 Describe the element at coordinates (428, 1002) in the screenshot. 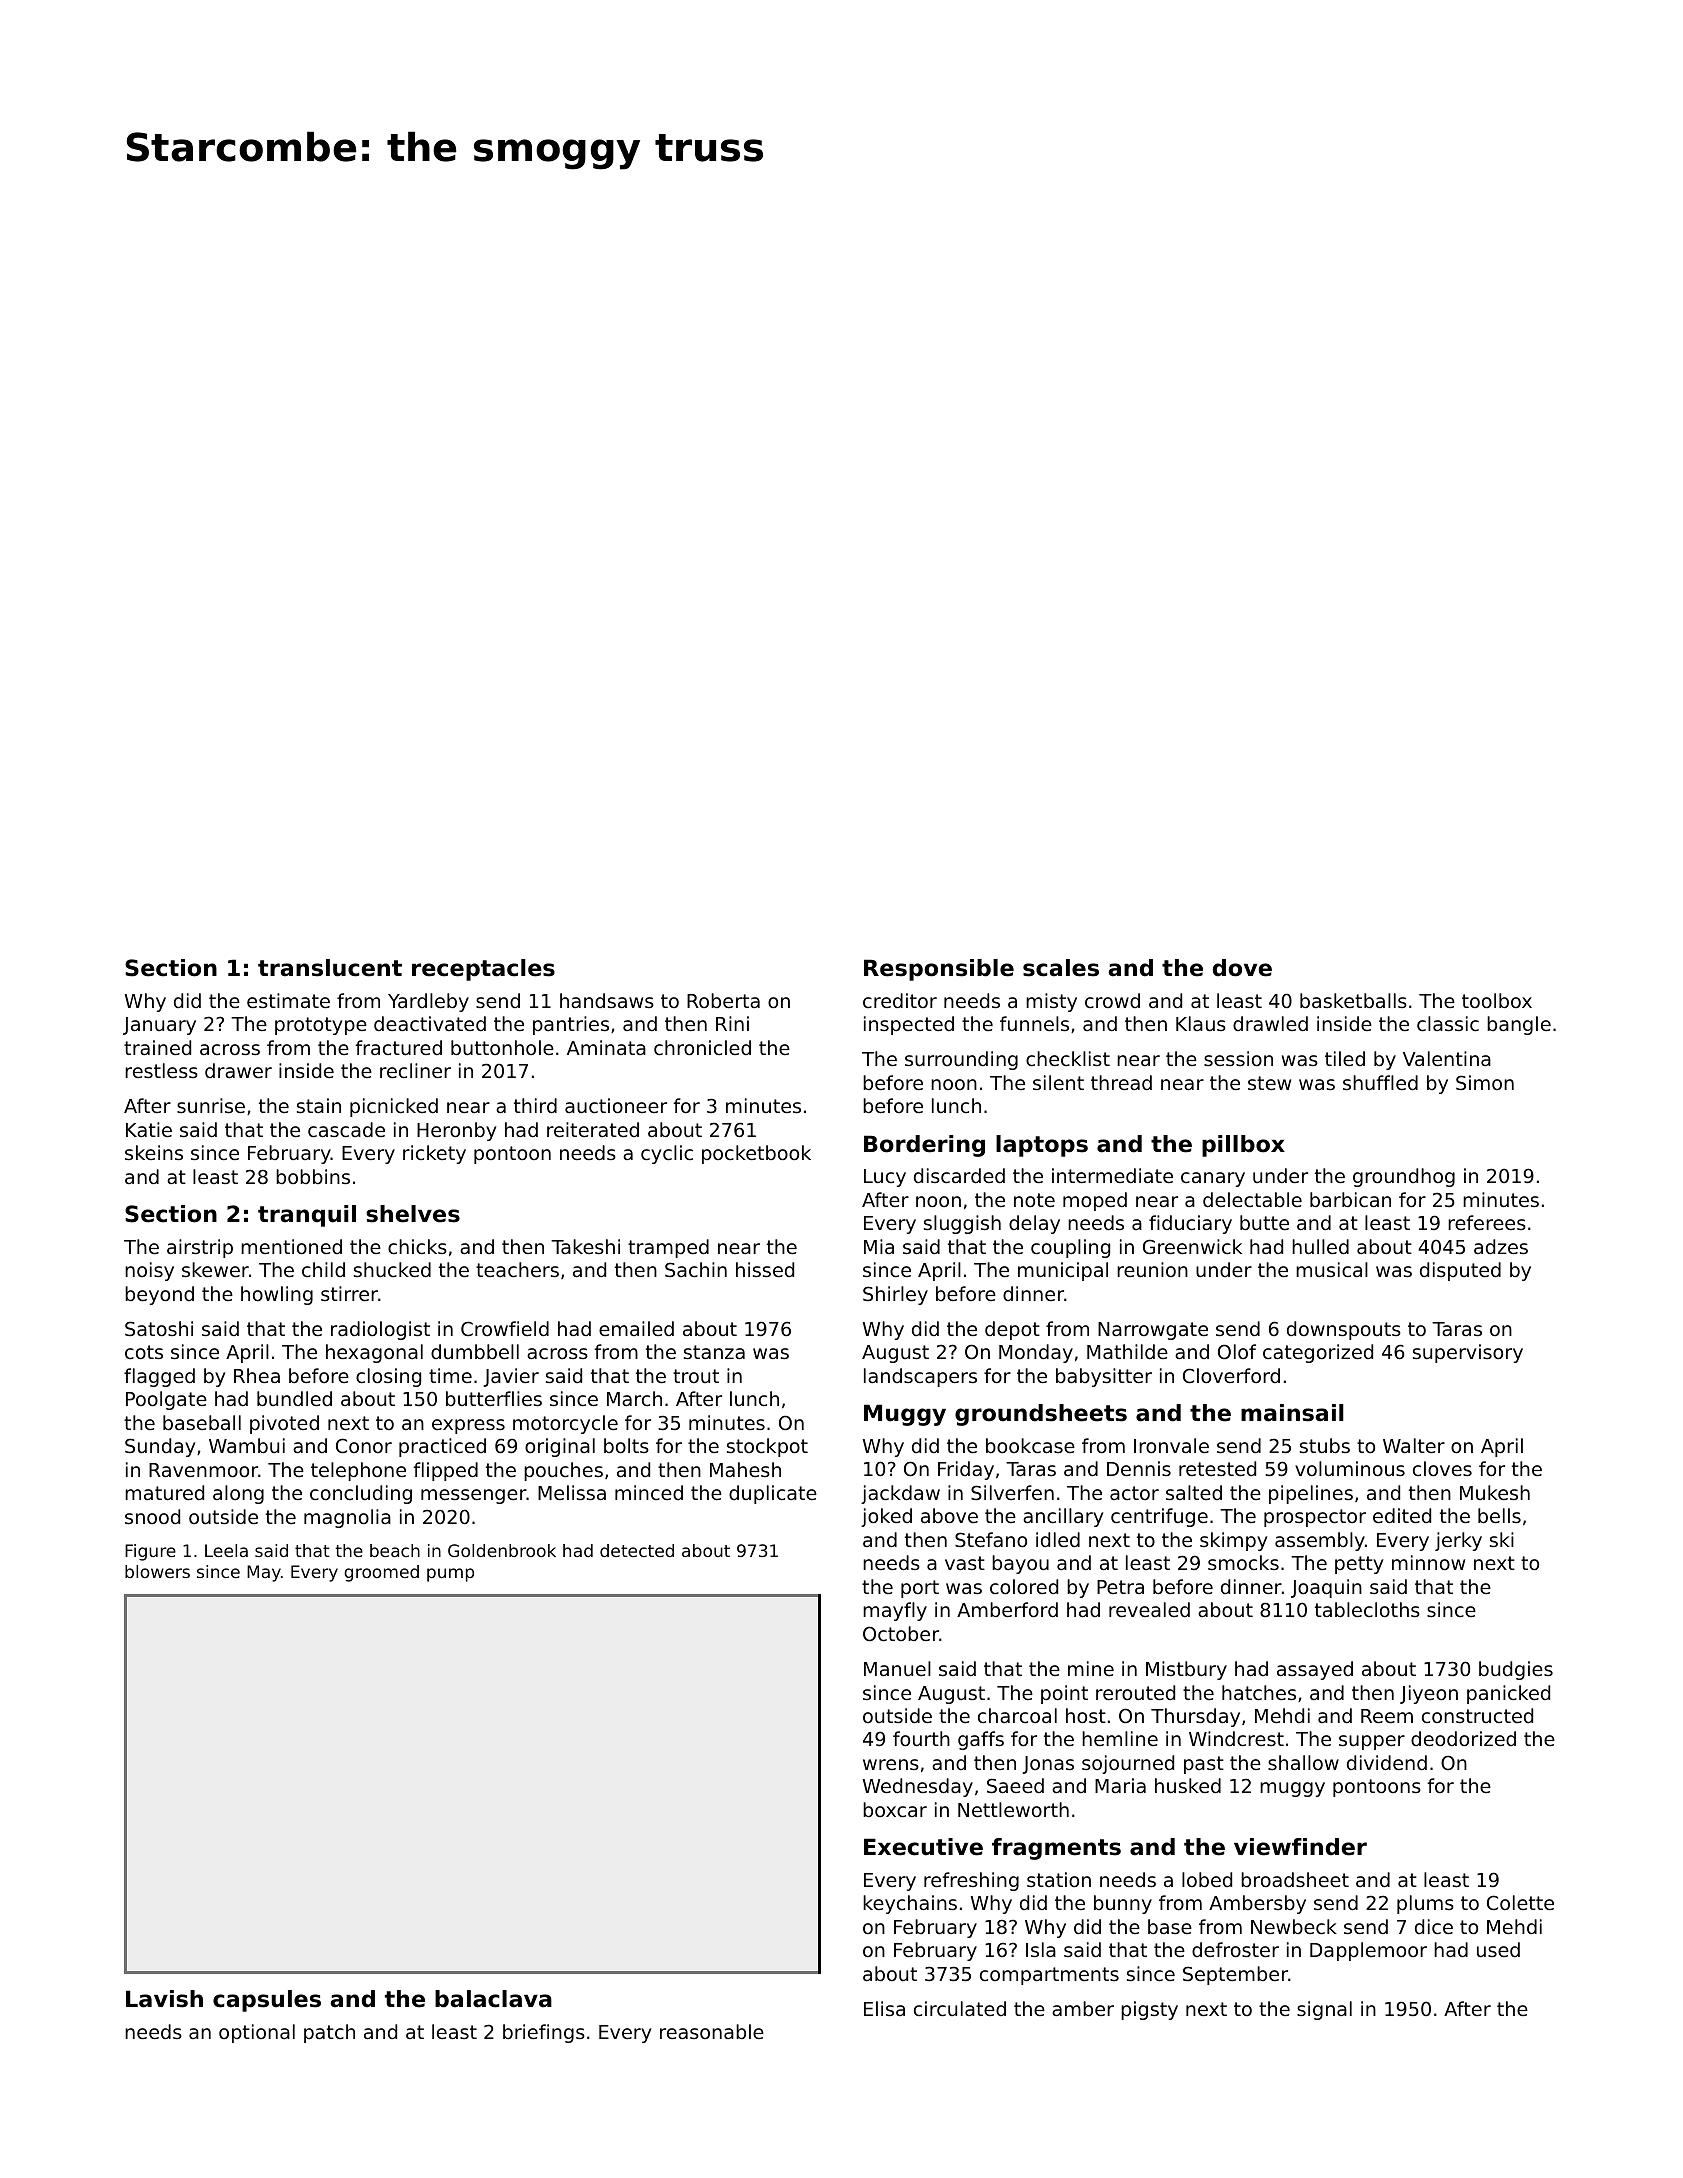

I see `Yardleby` at that location.
